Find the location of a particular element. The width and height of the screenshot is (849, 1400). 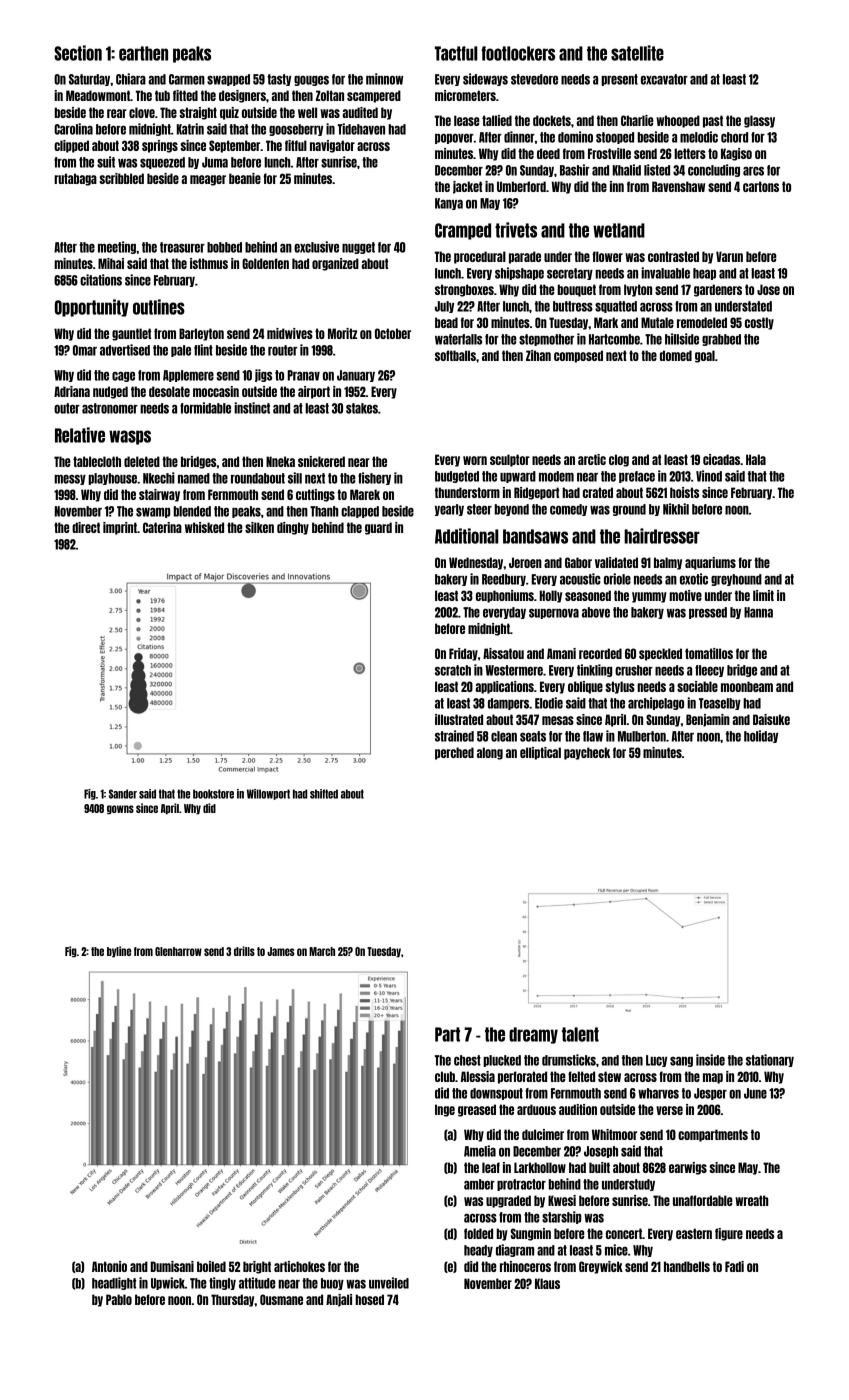

oblique is located at coordinates (585, 687).
